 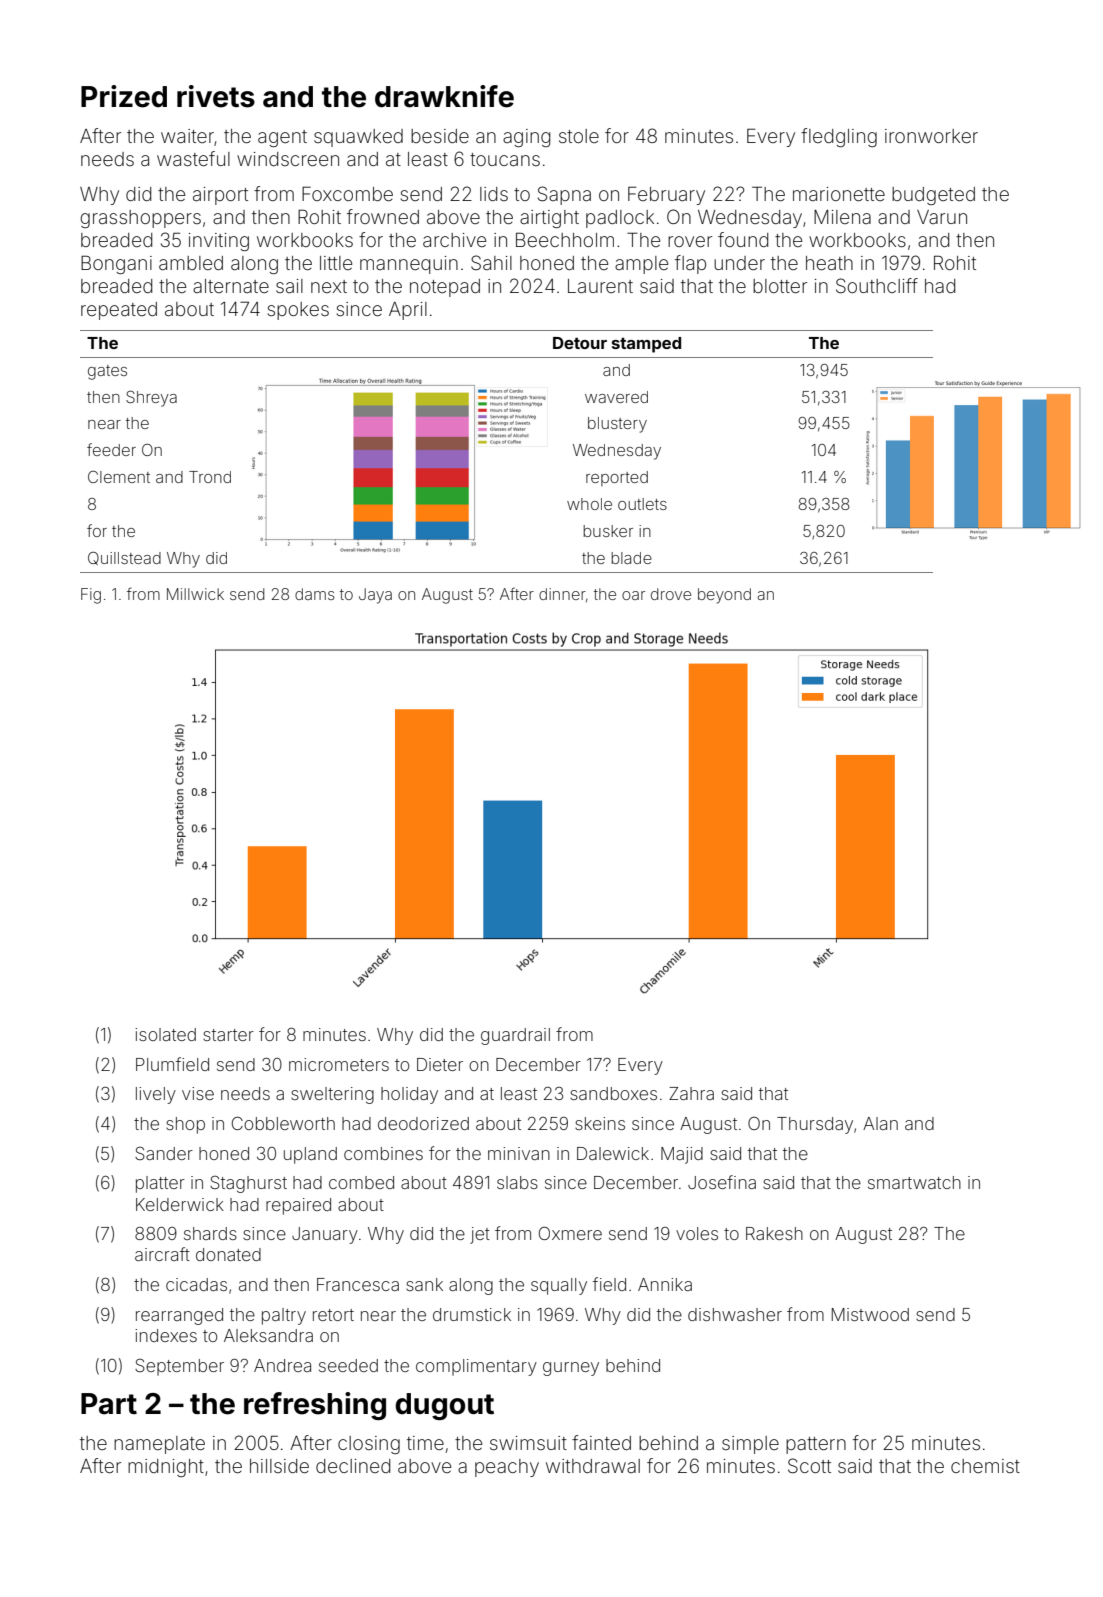 I want to click on Sander, so click(x=164, y=1153).
